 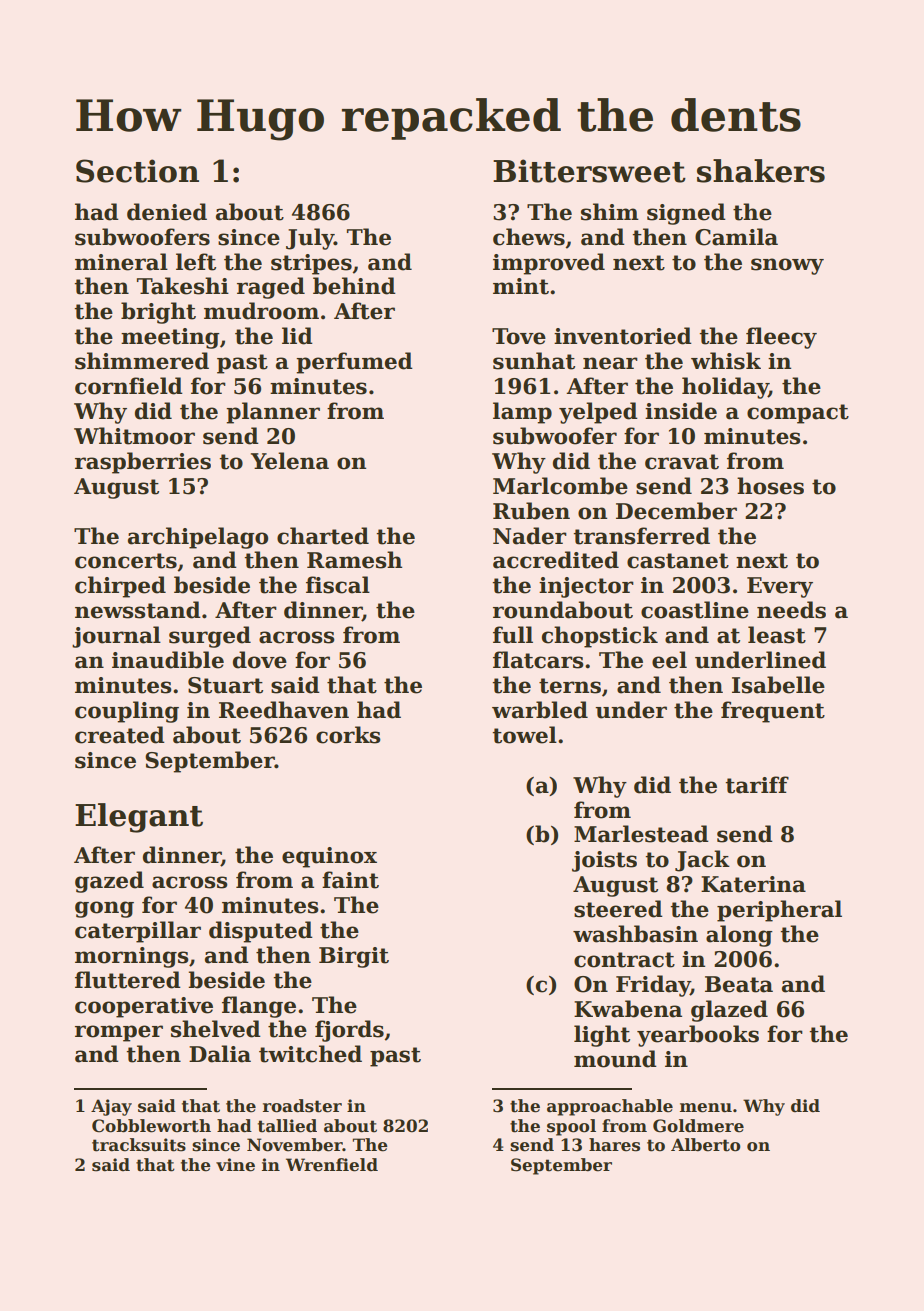 What do you see at coordinates (618, 909) in the document?
I see `steered` at bounding box center [618, 909].
